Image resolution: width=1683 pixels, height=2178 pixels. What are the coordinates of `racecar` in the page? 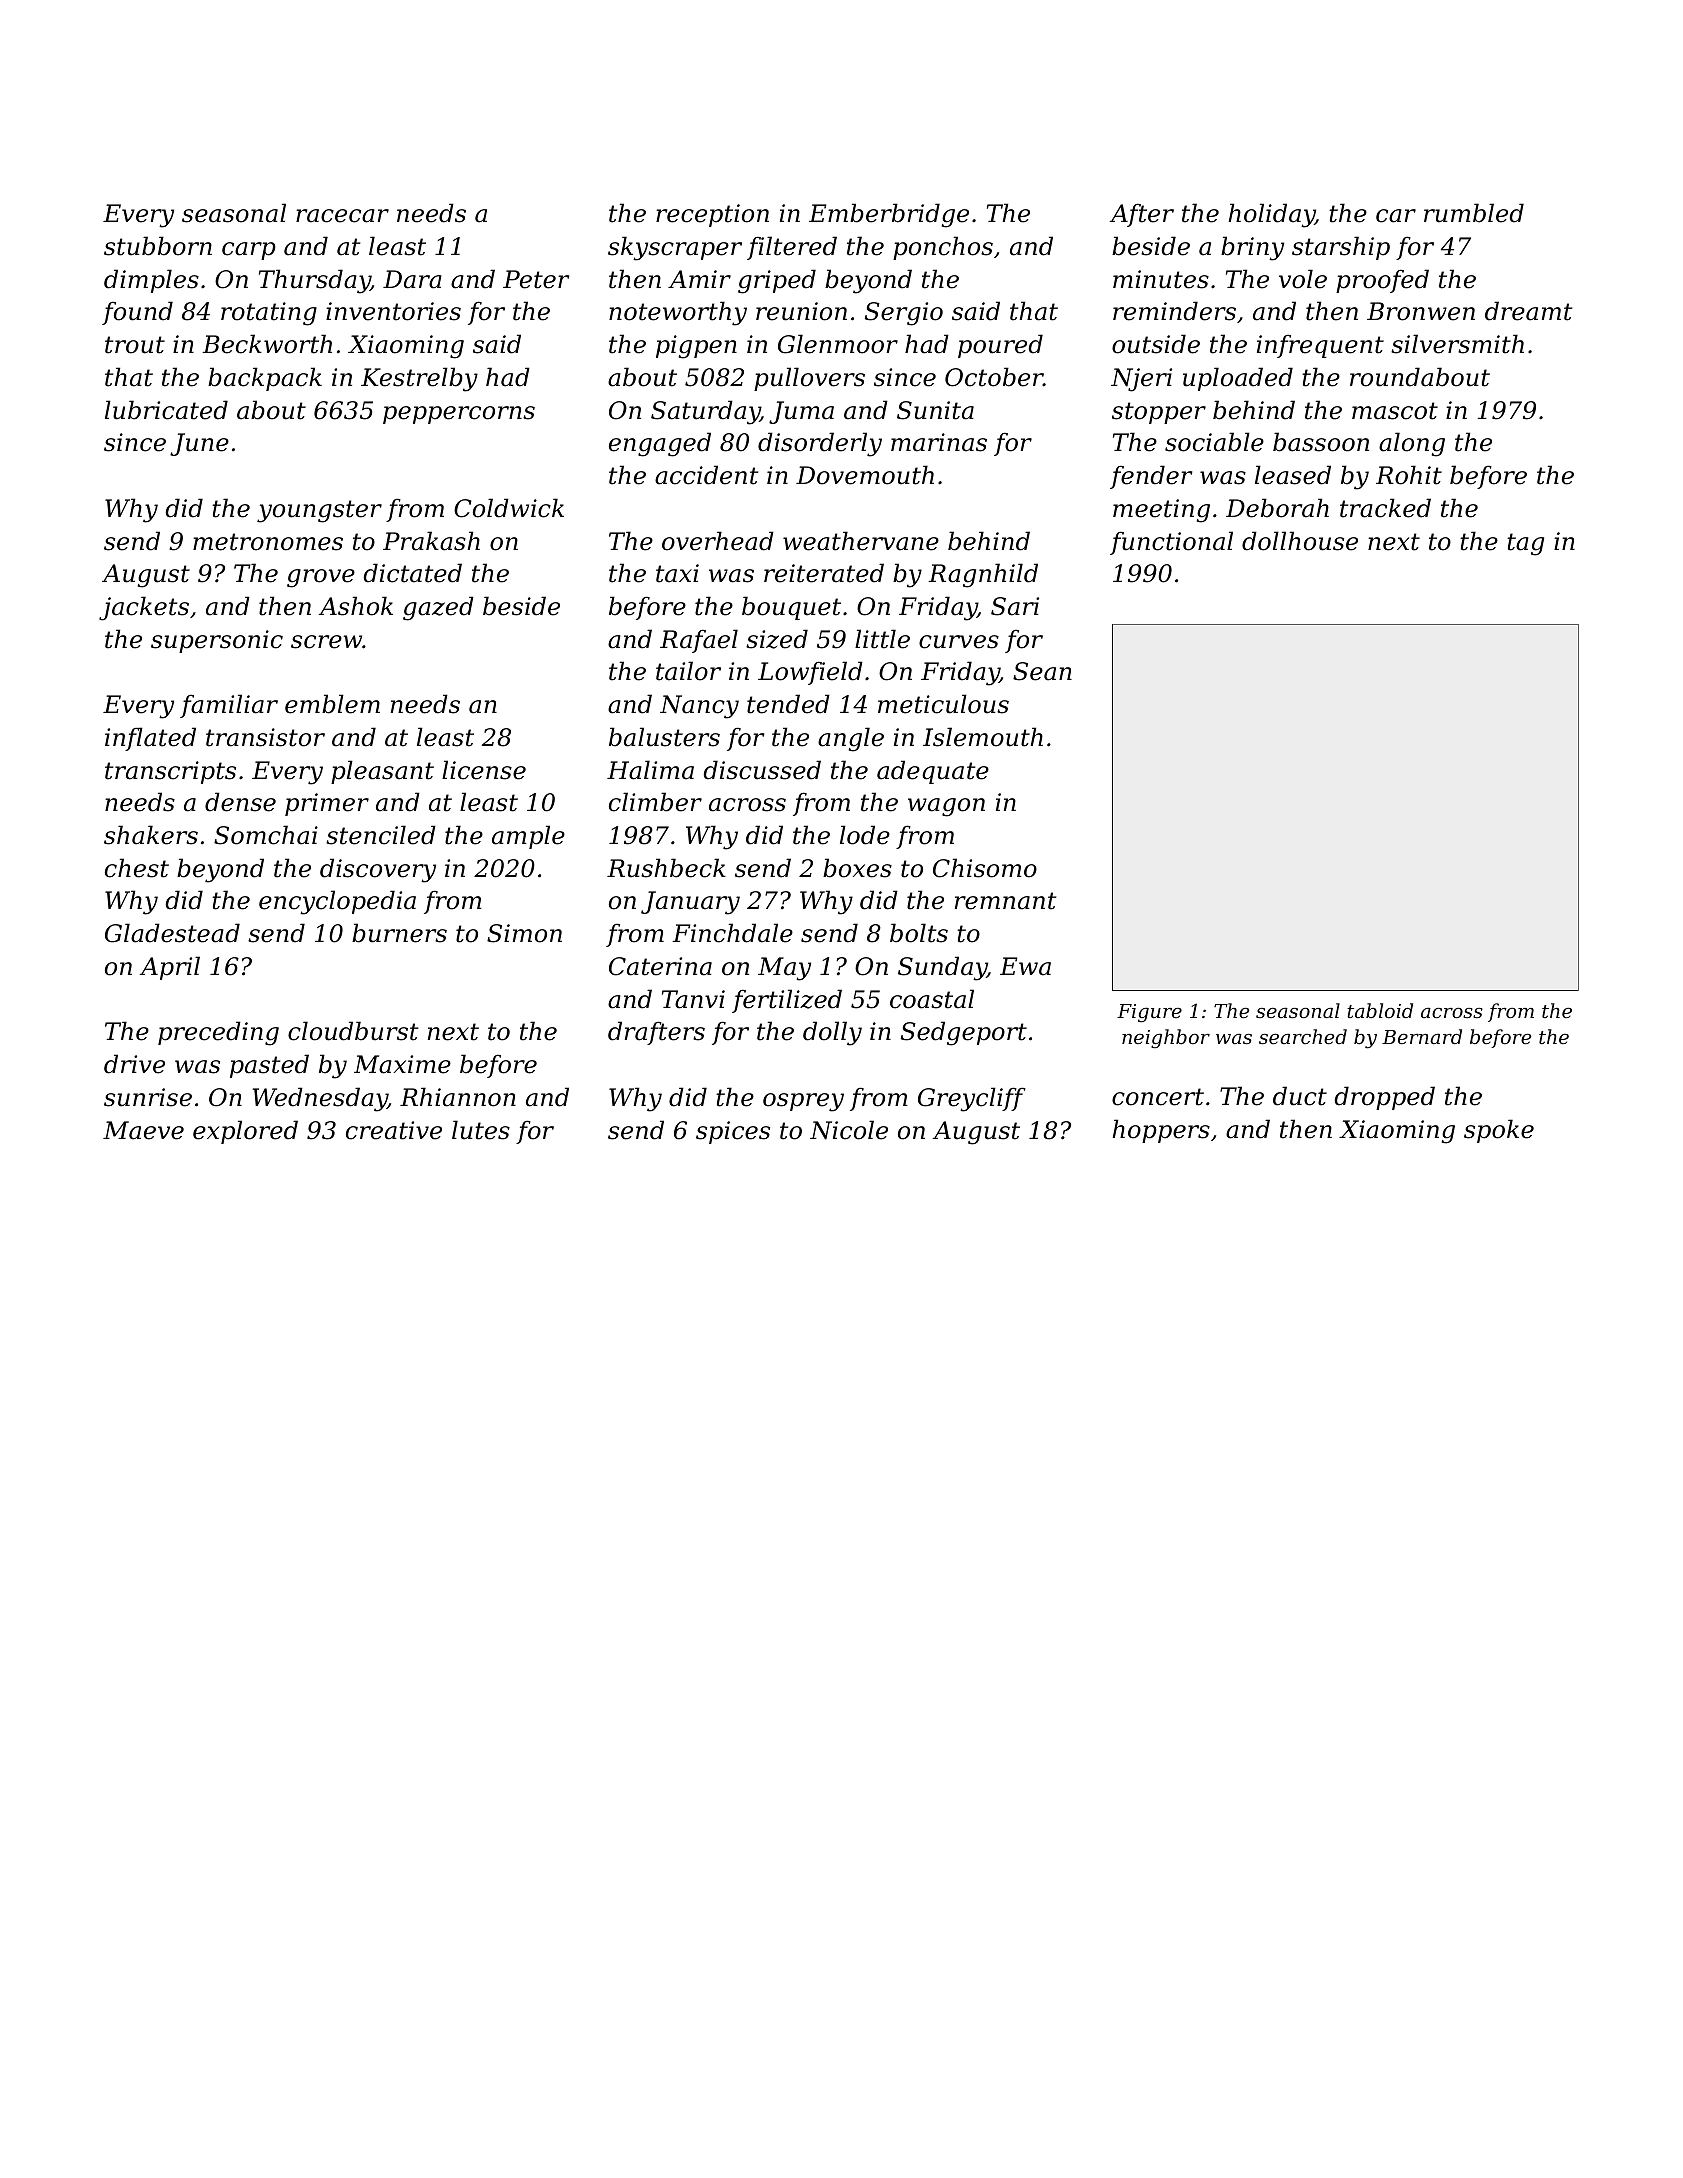 It's located at (342, 216).
